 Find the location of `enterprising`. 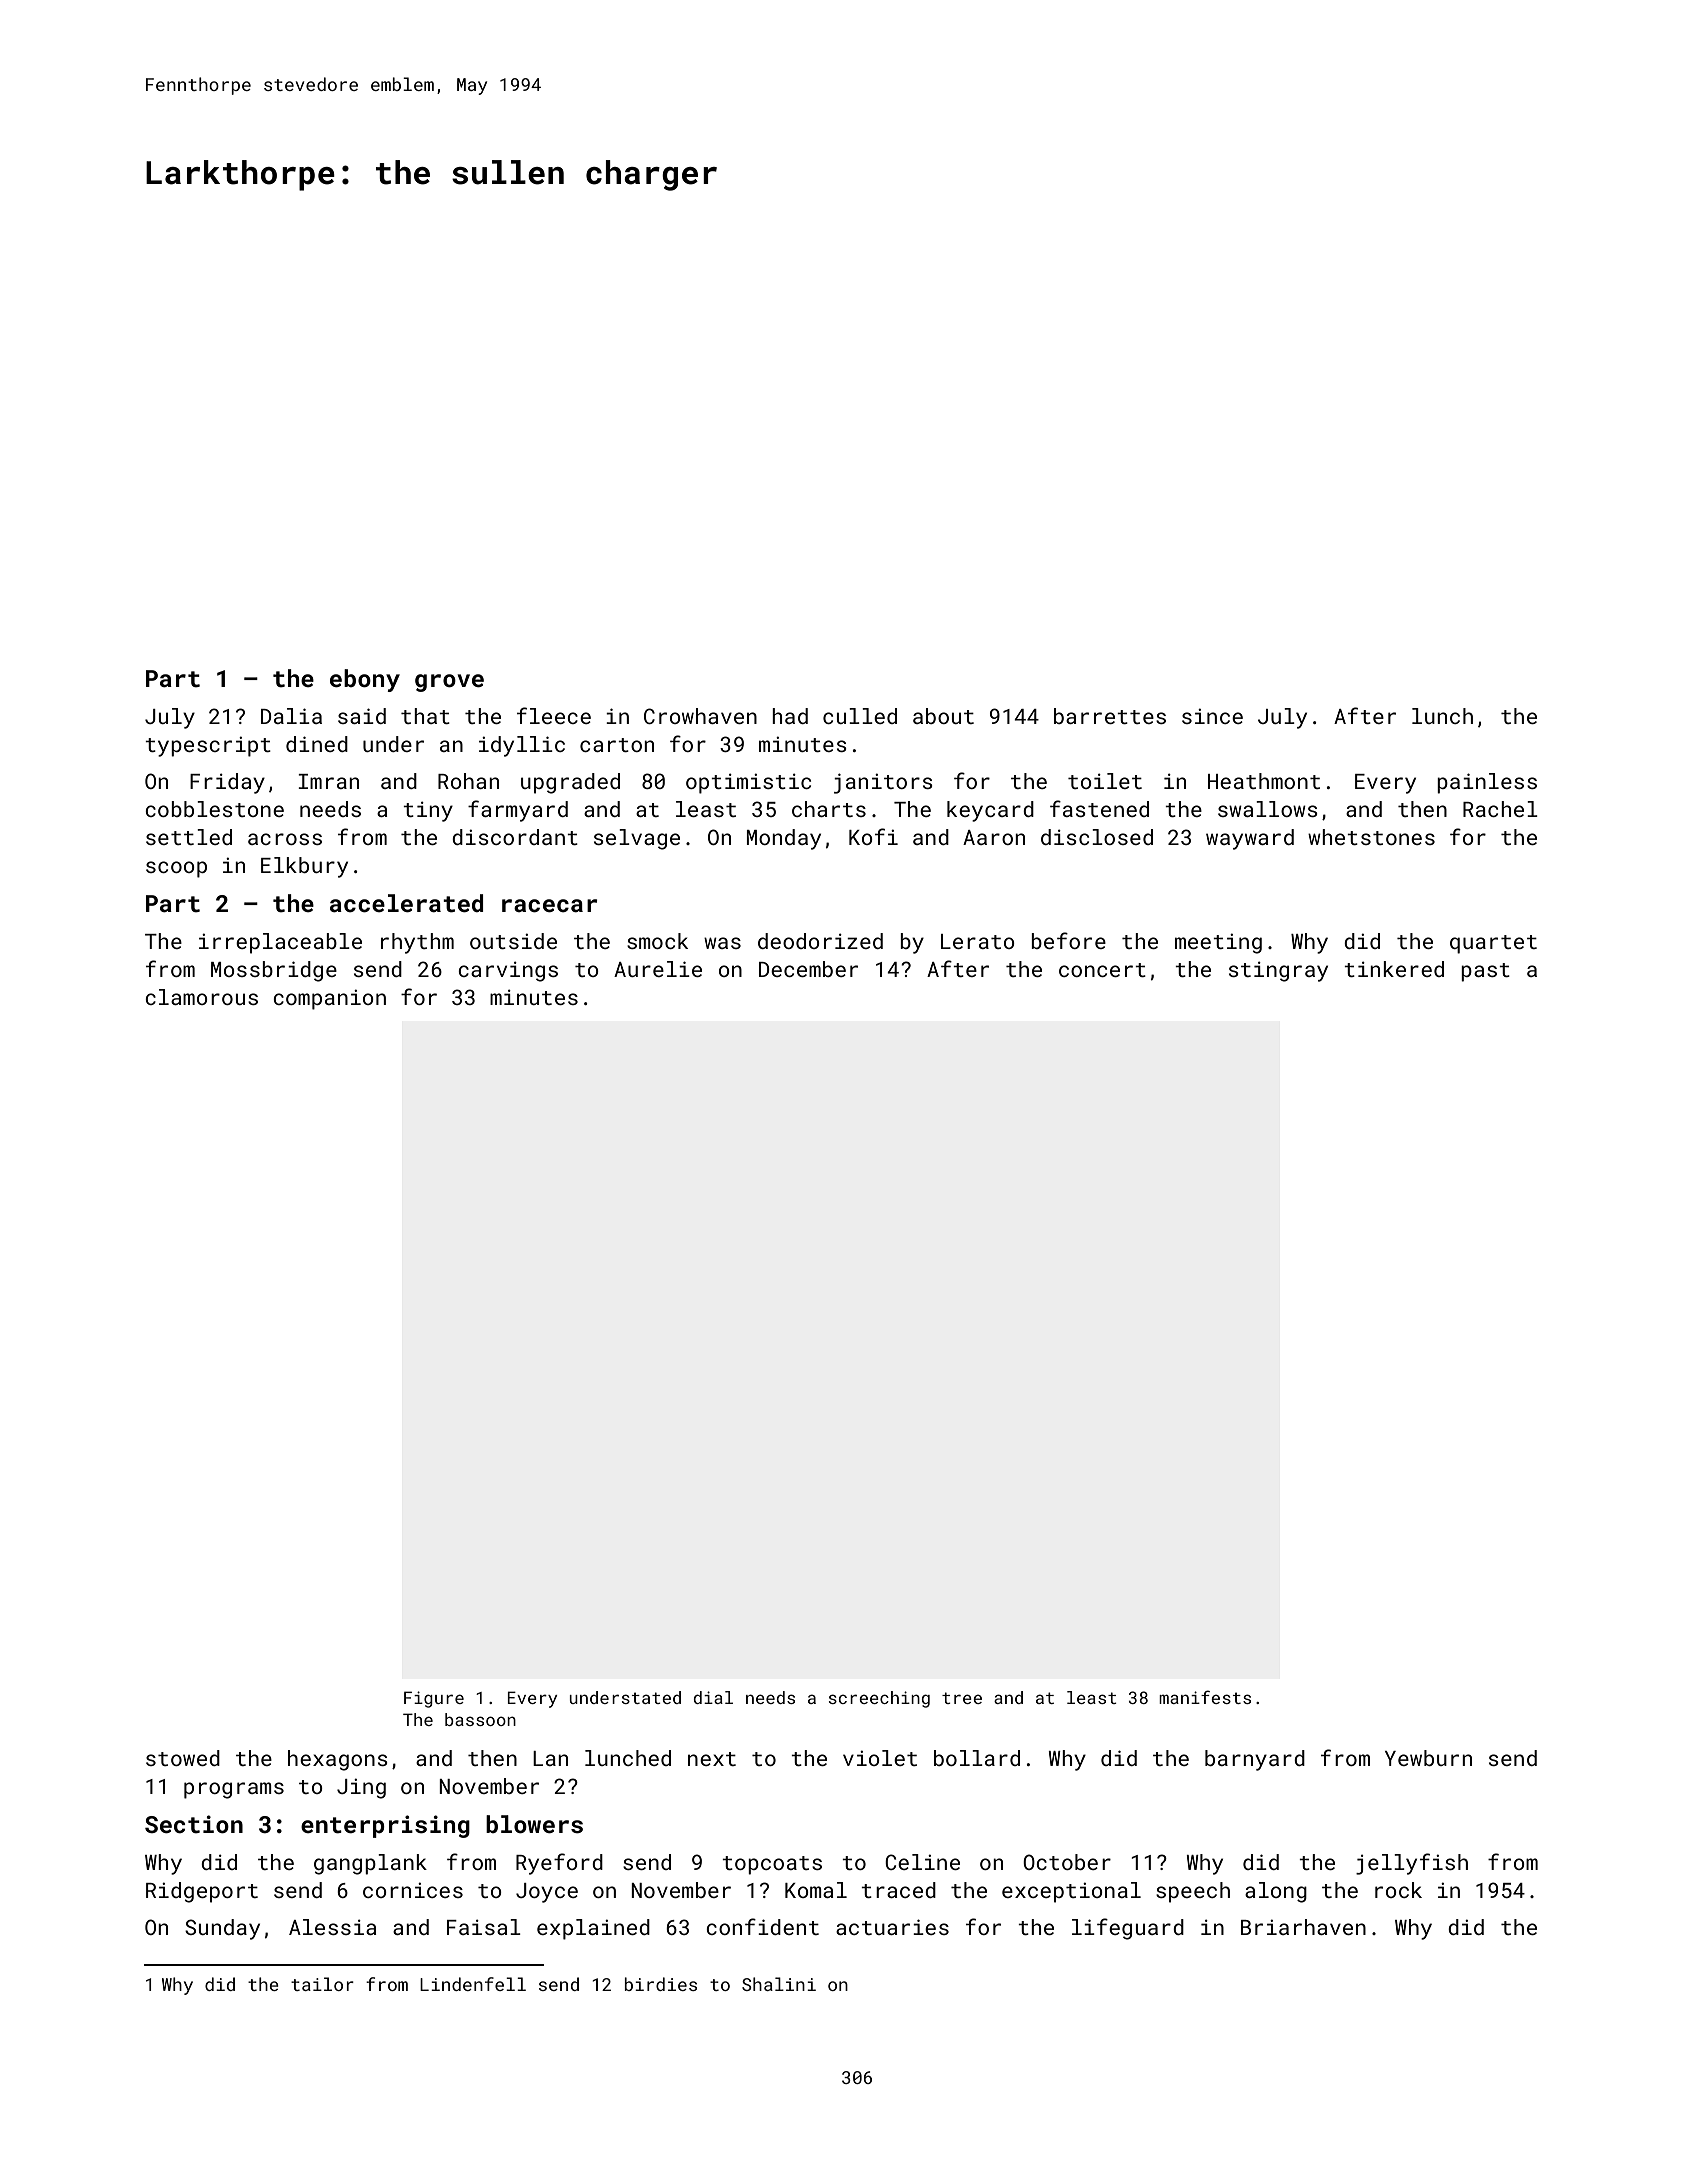

enterprising is located at coordinates (385, 1826).
